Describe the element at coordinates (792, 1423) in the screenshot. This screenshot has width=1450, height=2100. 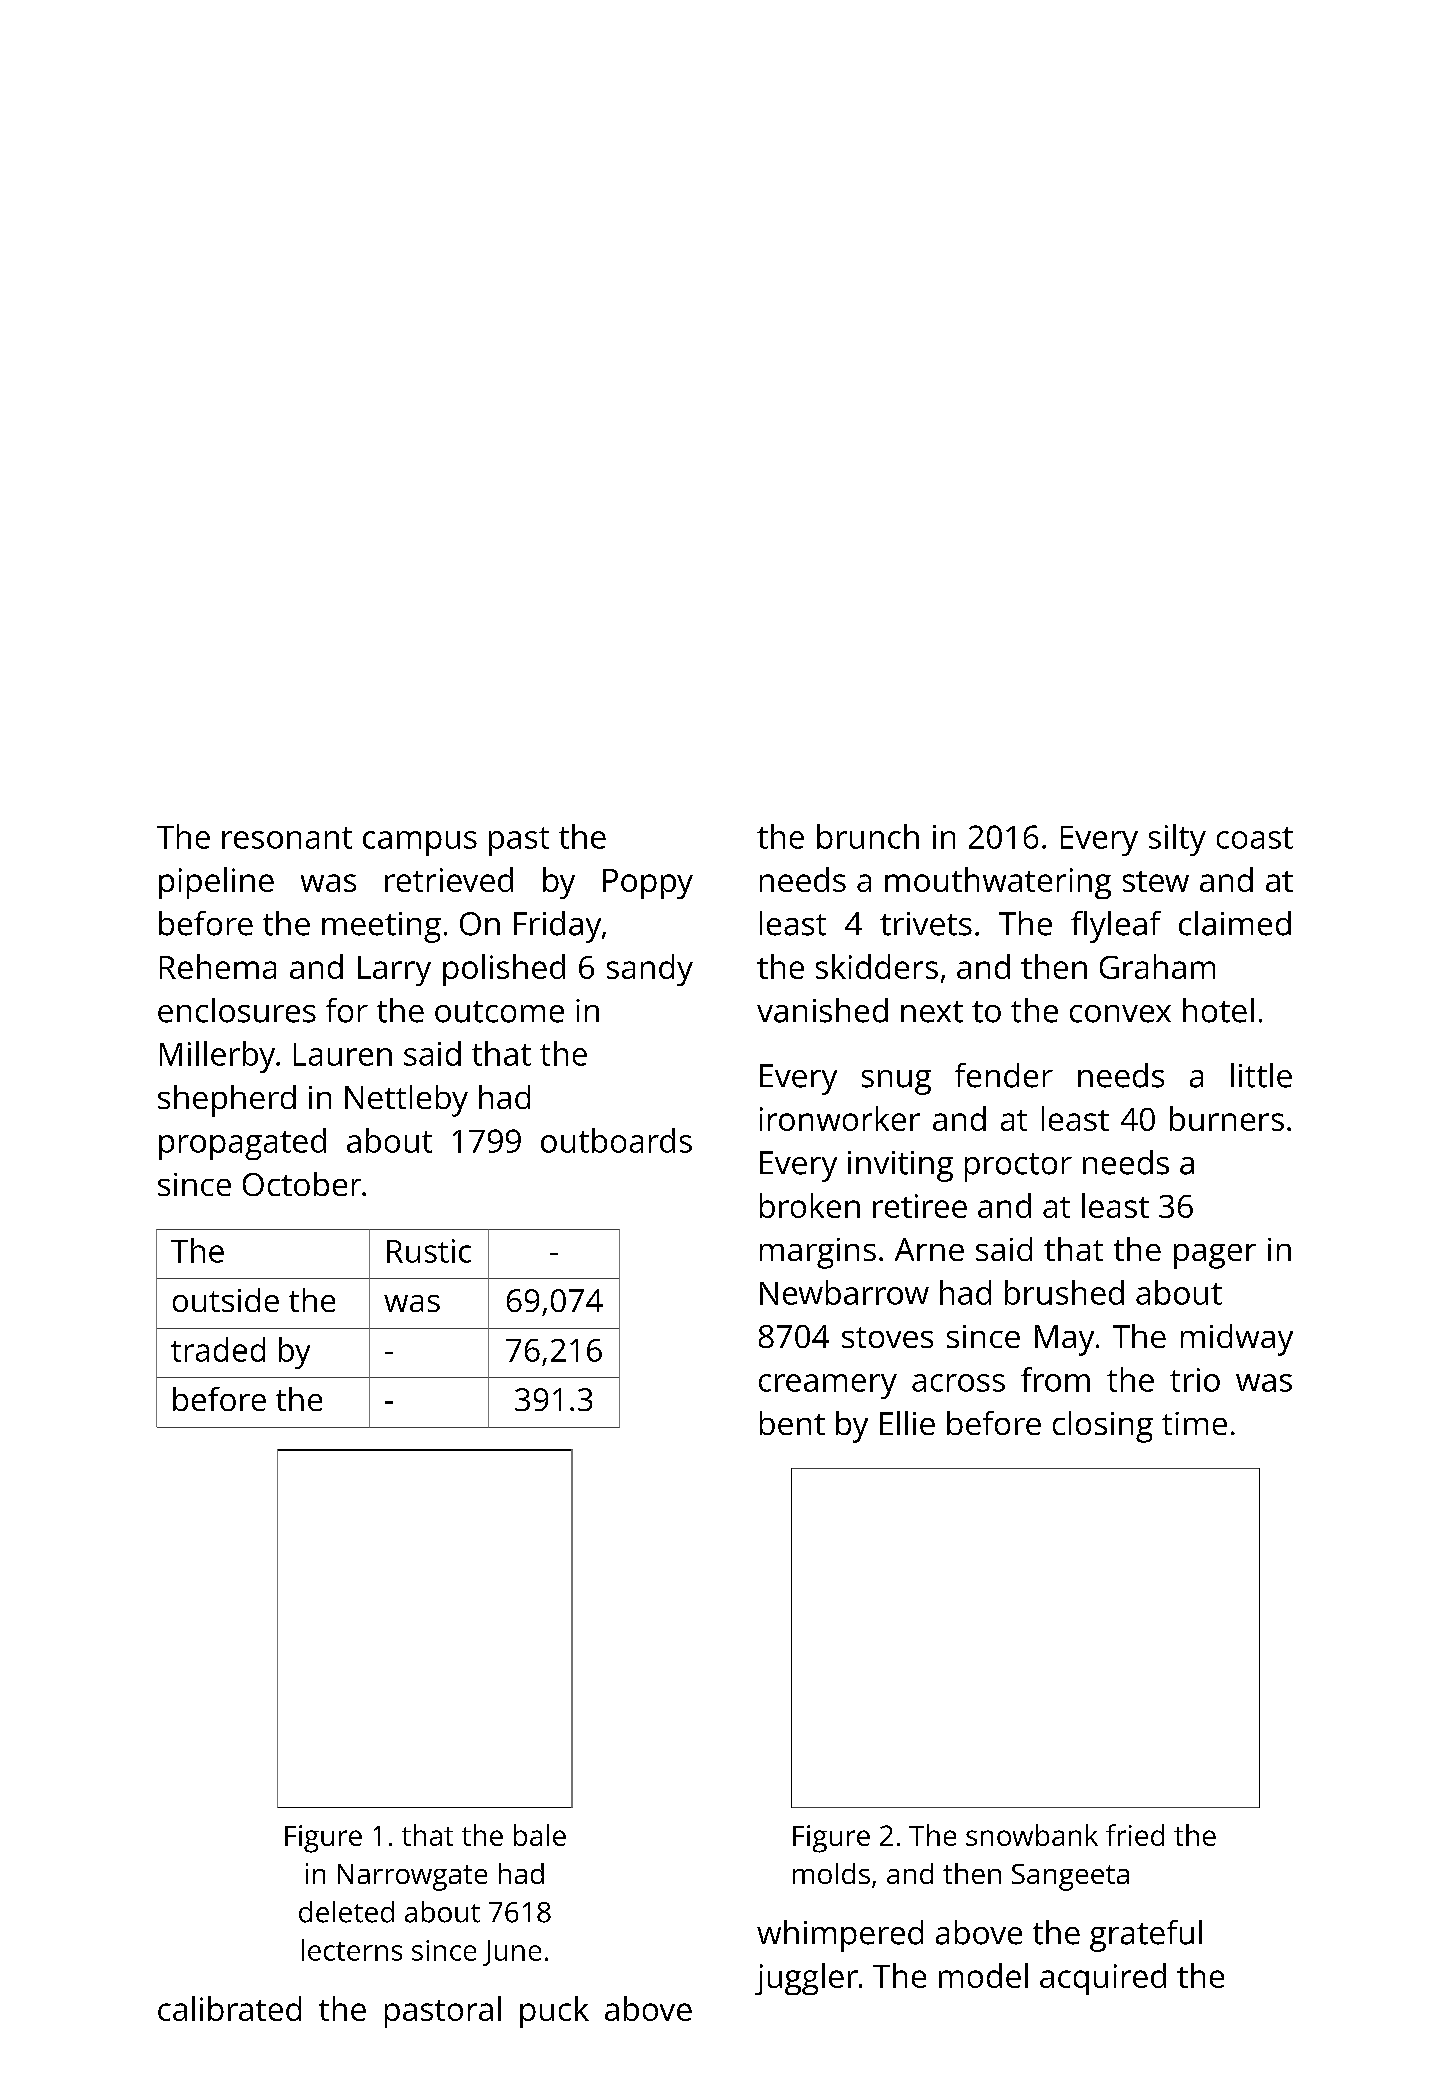
I see `bent` at that location.
